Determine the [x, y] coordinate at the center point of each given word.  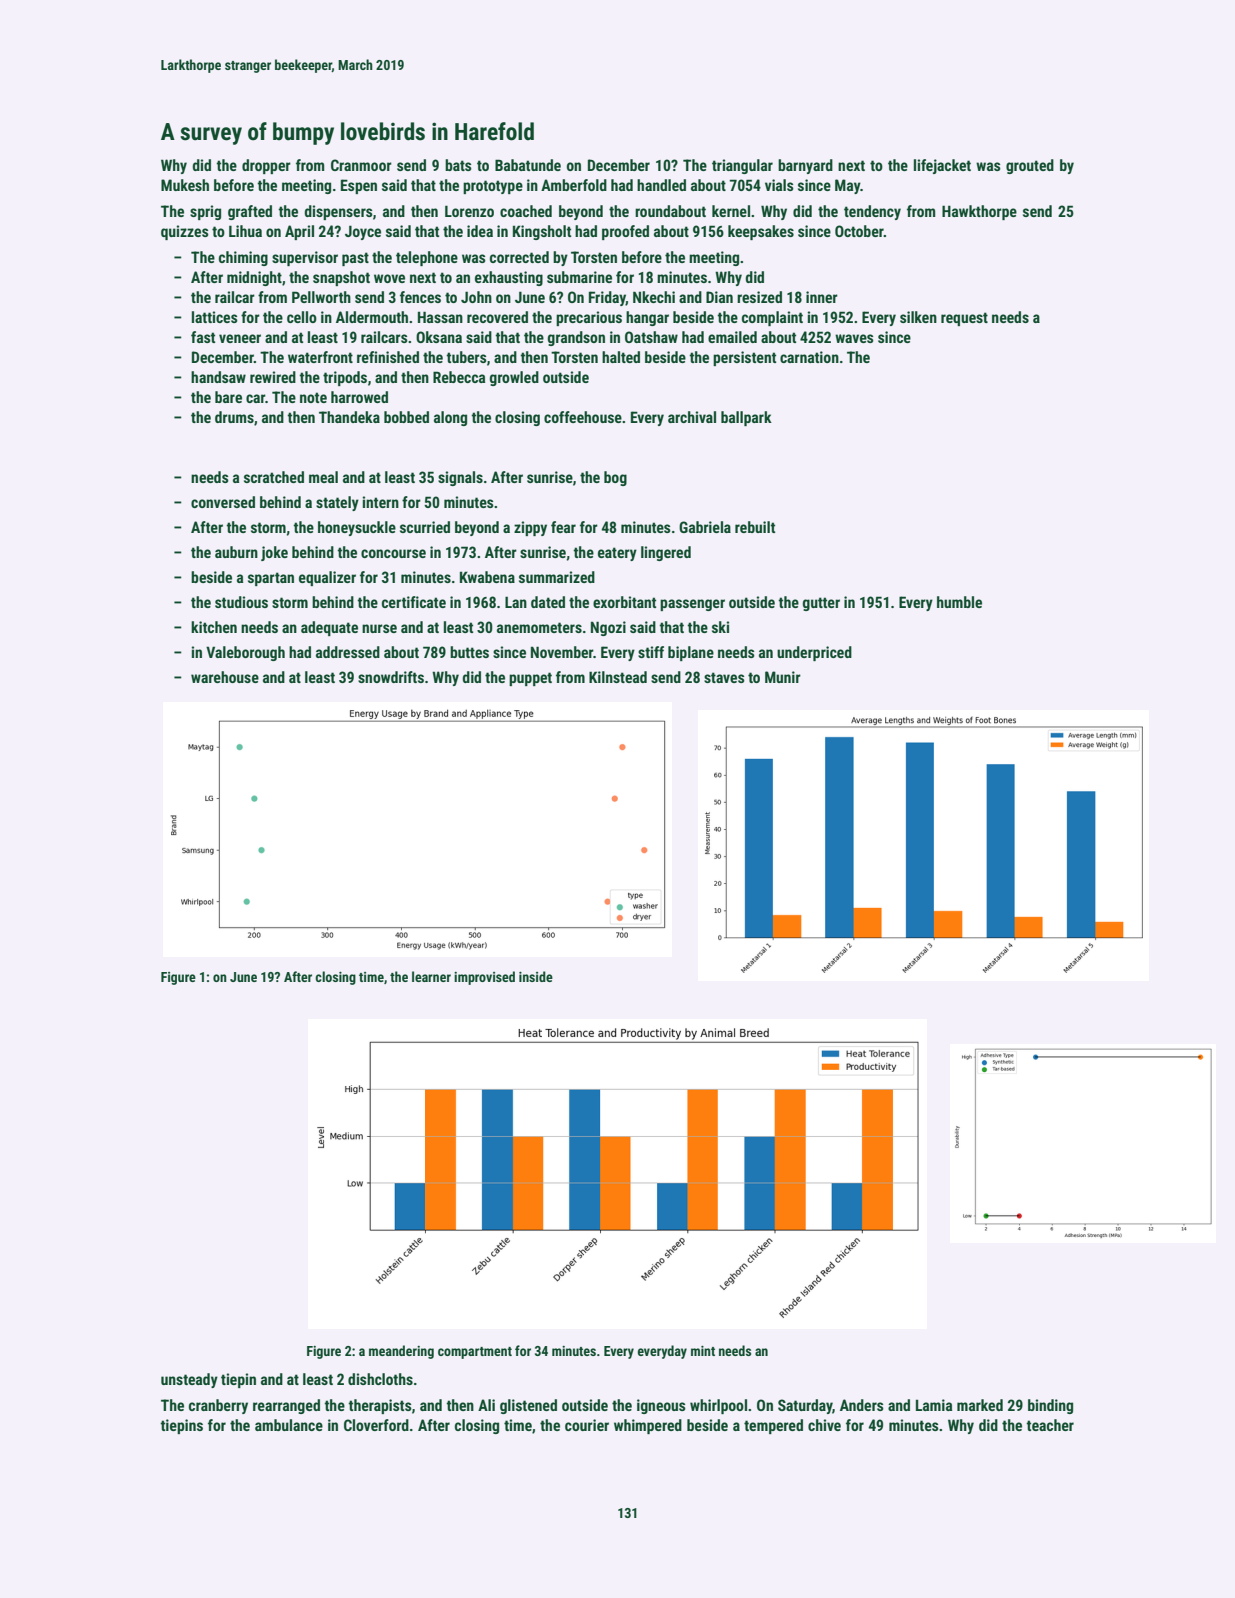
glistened [528, 1406]
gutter [821, 604]
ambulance [289, 1425]
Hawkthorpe [979, 212]
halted [621, 357]
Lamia [934, 1405]
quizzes [185, 232]
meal [323, 477]
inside [536, 976]
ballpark [746, 418]
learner [431, 976]
